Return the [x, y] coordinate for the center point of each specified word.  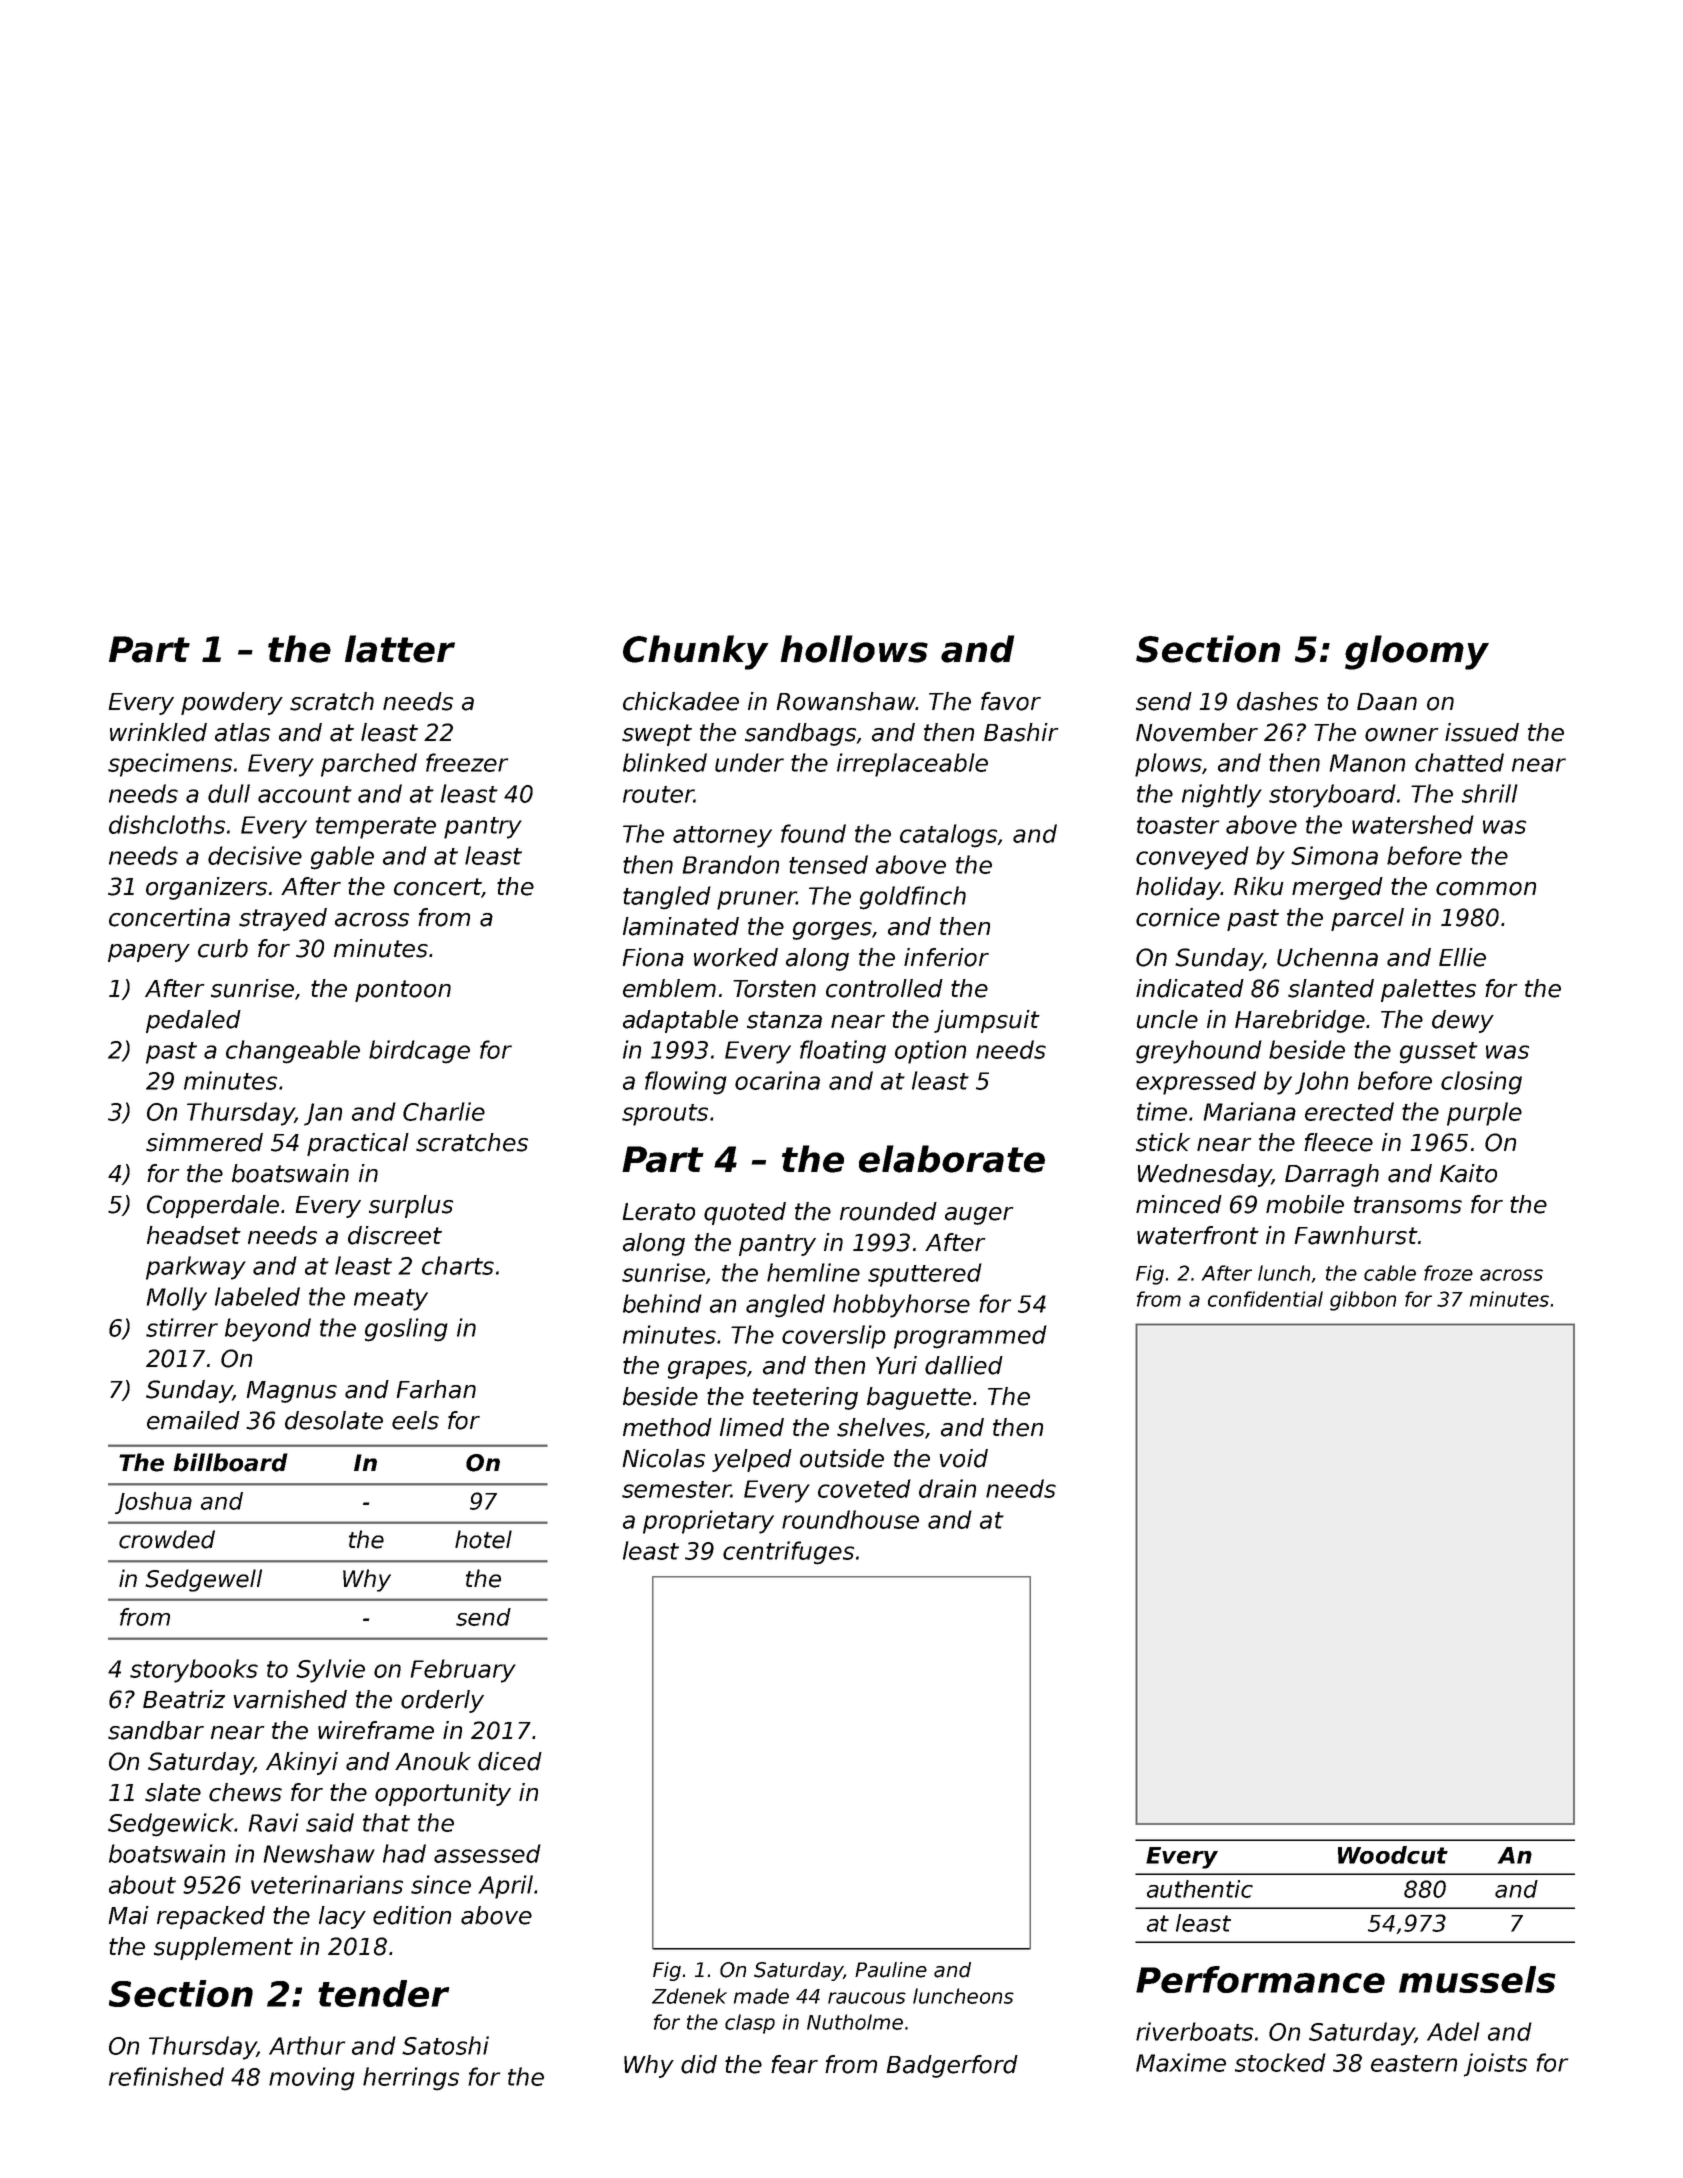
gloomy [1417, 652]
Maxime [1181, 2062]
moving [312, 2079]
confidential [1265, 1299]
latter [400, 649]
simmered [204, 1142]
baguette [919, 1398]
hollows [854, 649]
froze [1448, 1273]
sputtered [925, 1275]
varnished [290, 1699]
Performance [1260, 1979]
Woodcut [1393, 1855]
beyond [268, 1330]
